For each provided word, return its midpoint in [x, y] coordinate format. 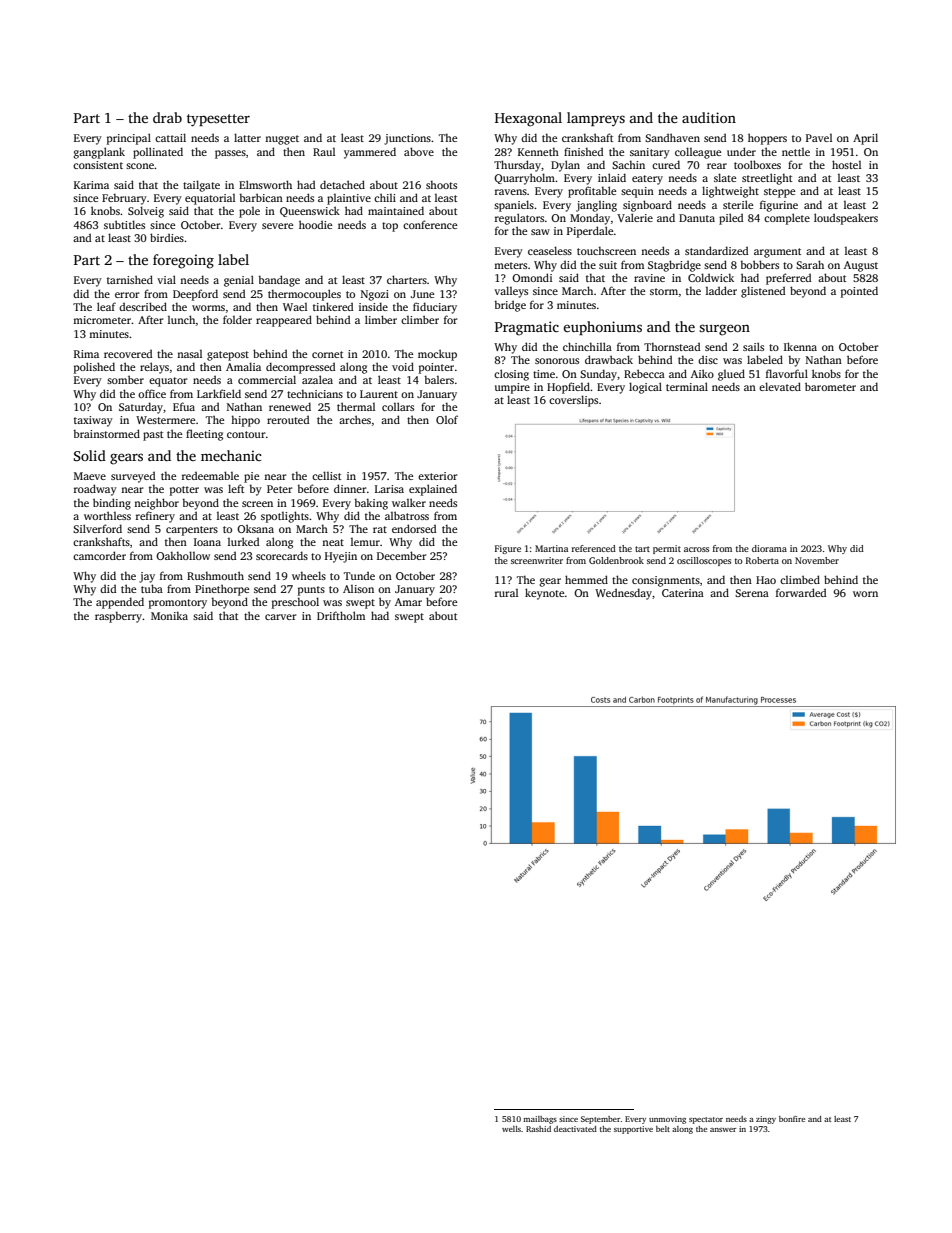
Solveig [146, 212]
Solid [90, 455]
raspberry [118, 617]
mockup [437, 355]
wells [511, 1129]
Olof [447, 419]
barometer [830, 386]
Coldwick [711, 277]
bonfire [792, 1119]
